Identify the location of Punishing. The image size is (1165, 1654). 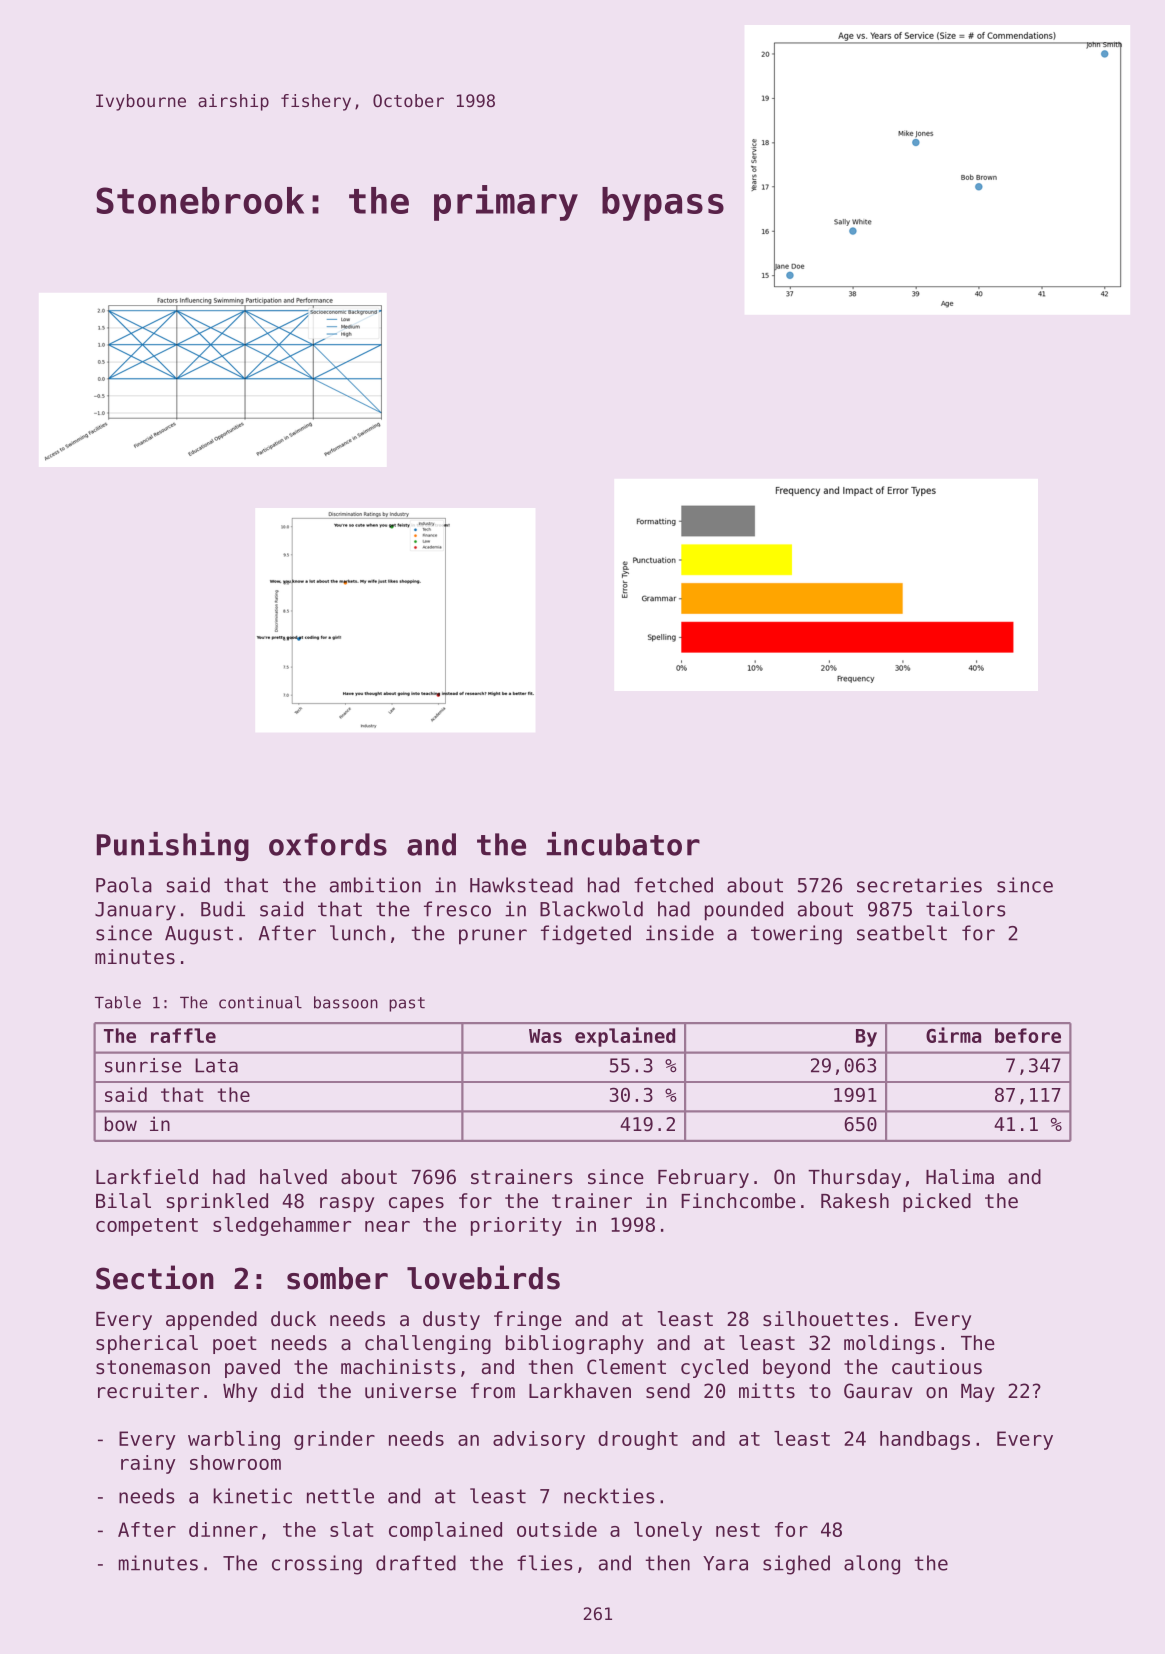
(173, 846).
